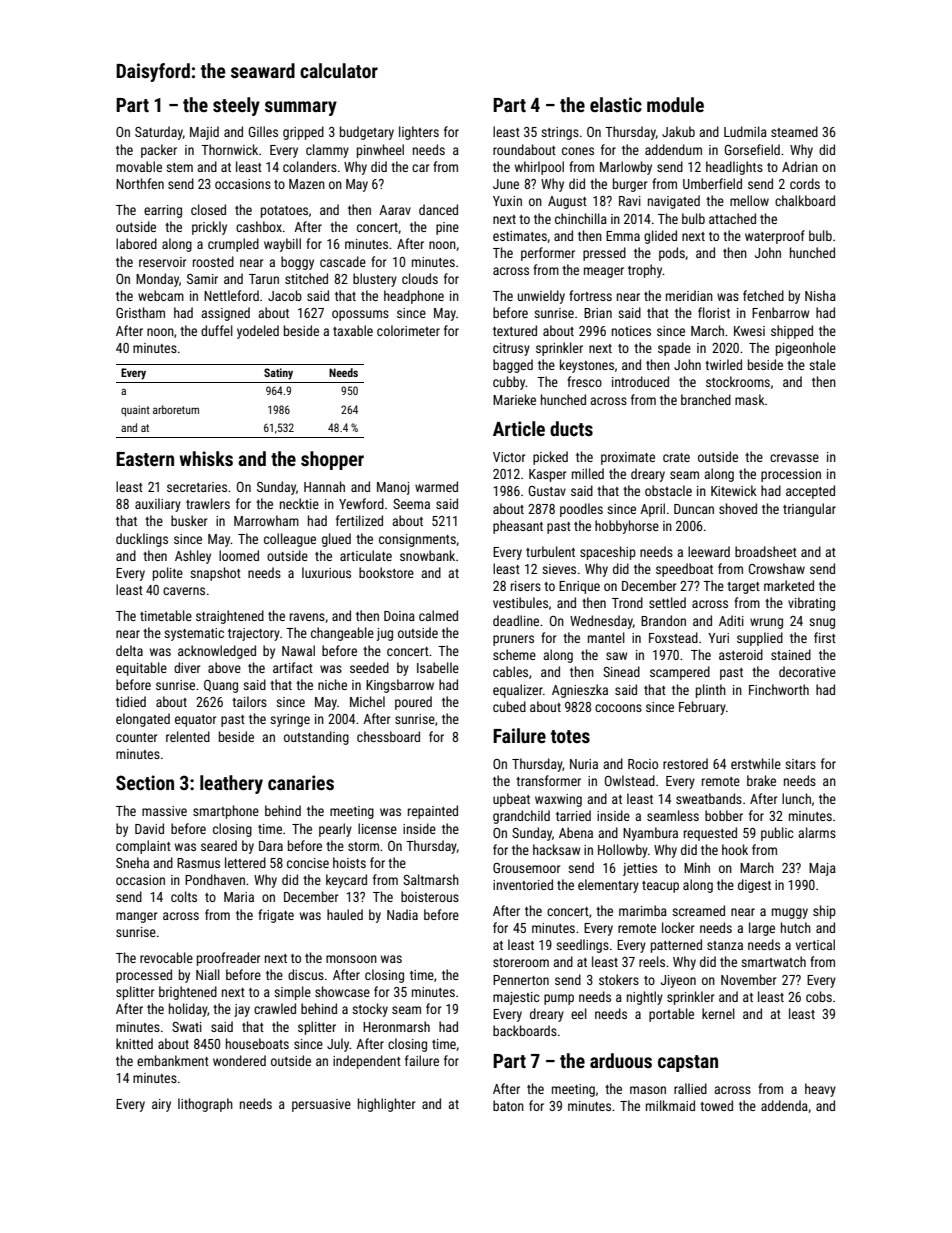 The image size is (952, 1233). I want to click on consignments, so click(417, 540).
